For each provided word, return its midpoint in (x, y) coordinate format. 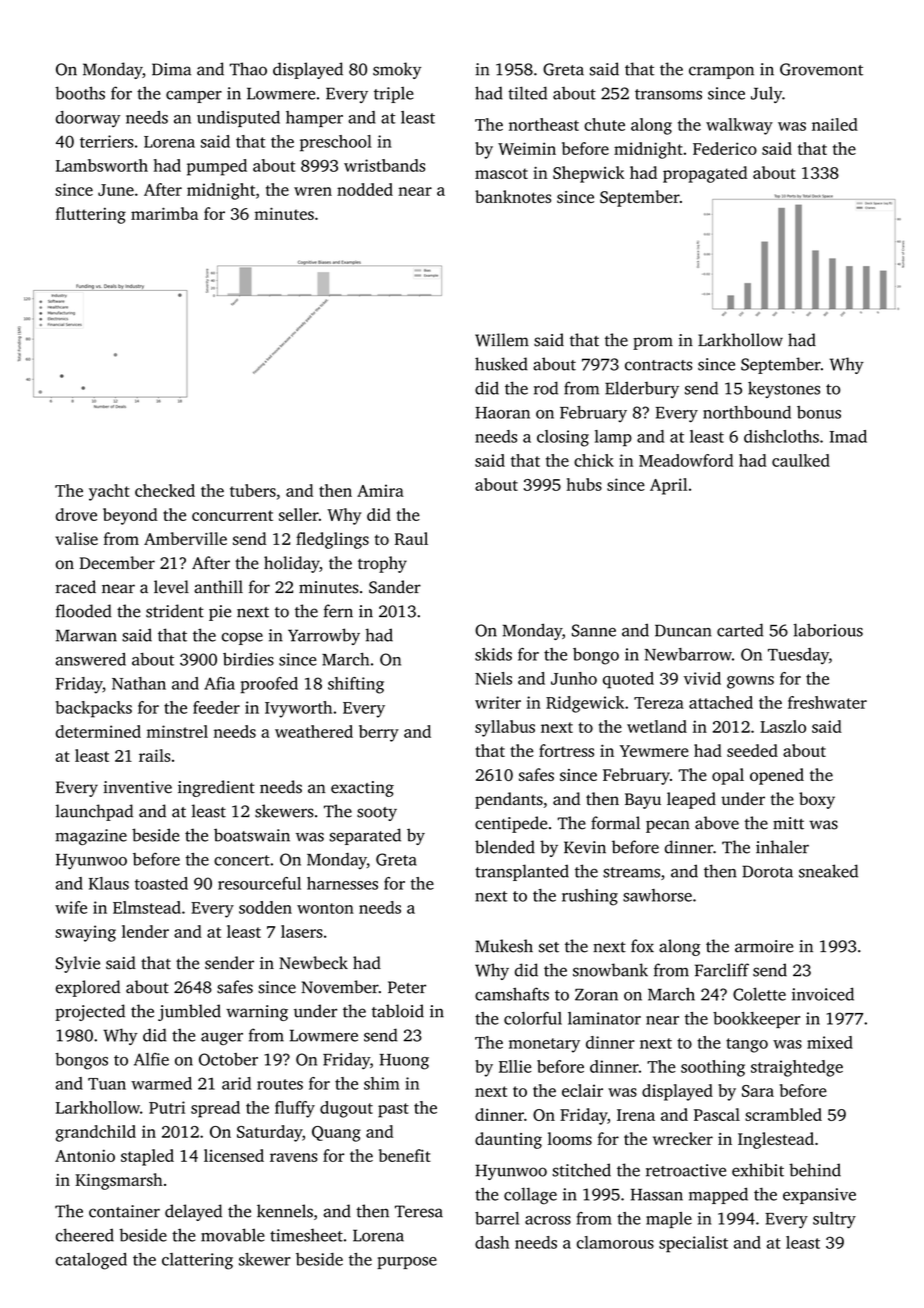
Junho (574, 678)
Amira (380, 490)
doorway (88, 119)
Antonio (85, 1155)
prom (653, 343)
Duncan (683, 630)
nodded (365, 189)
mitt (788, 823)
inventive (138, 787)
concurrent (232, 515)
